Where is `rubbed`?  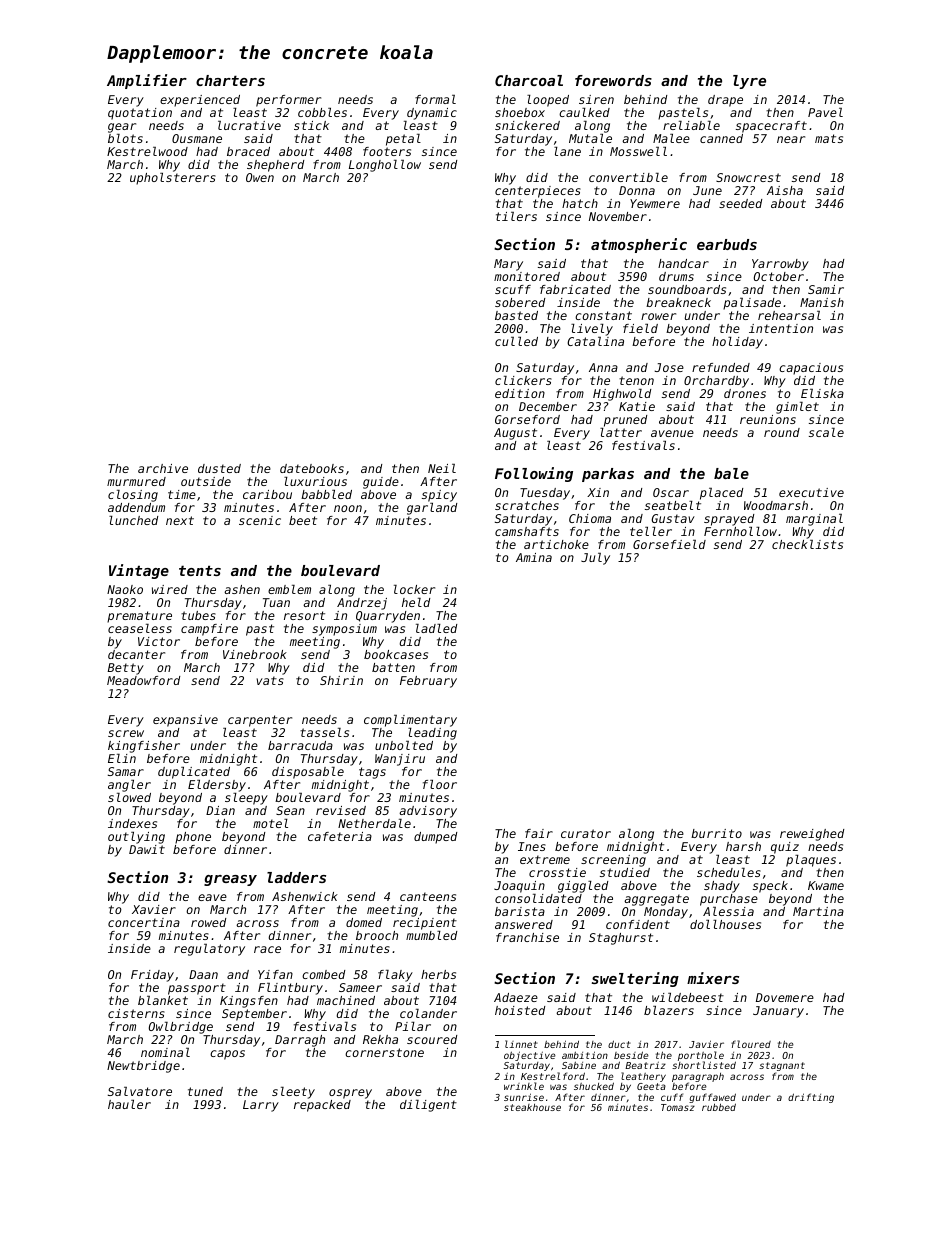
rubbed is located at coordinates (719, 1107).
